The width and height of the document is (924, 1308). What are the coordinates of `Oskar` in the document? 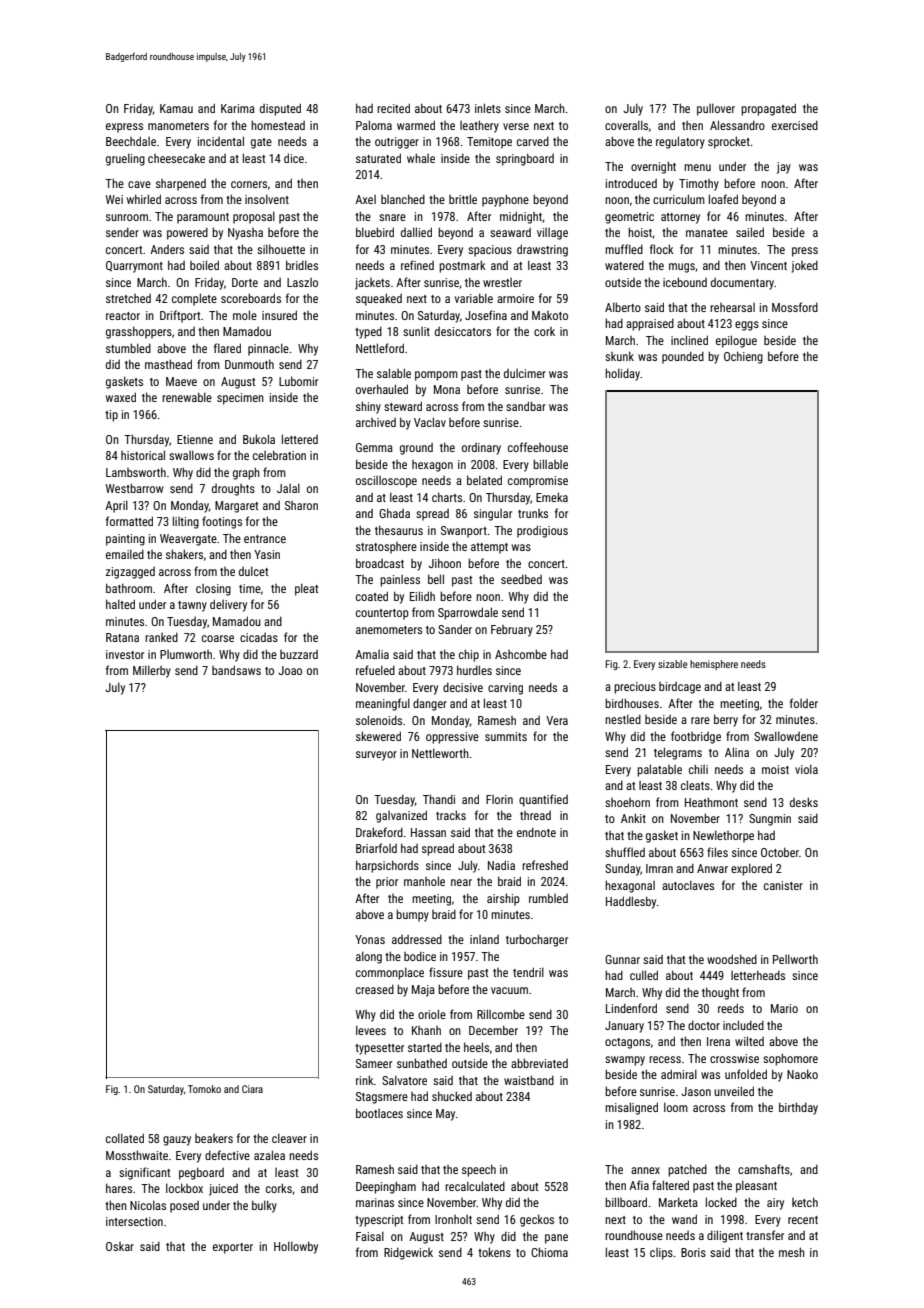 It's located at (120, 1246).
